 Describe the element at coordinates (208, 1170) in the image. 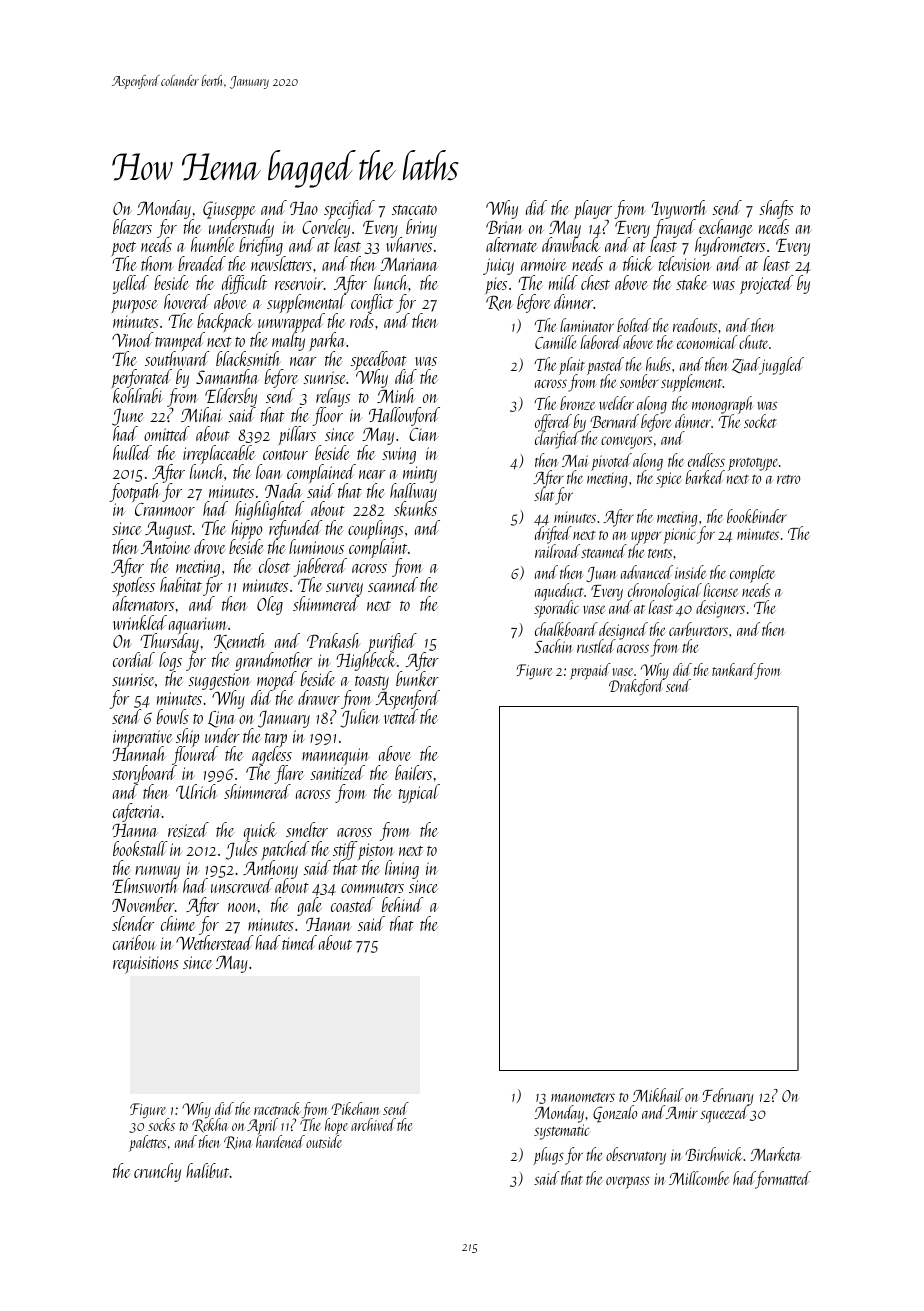

I see `halibut` at that location.
